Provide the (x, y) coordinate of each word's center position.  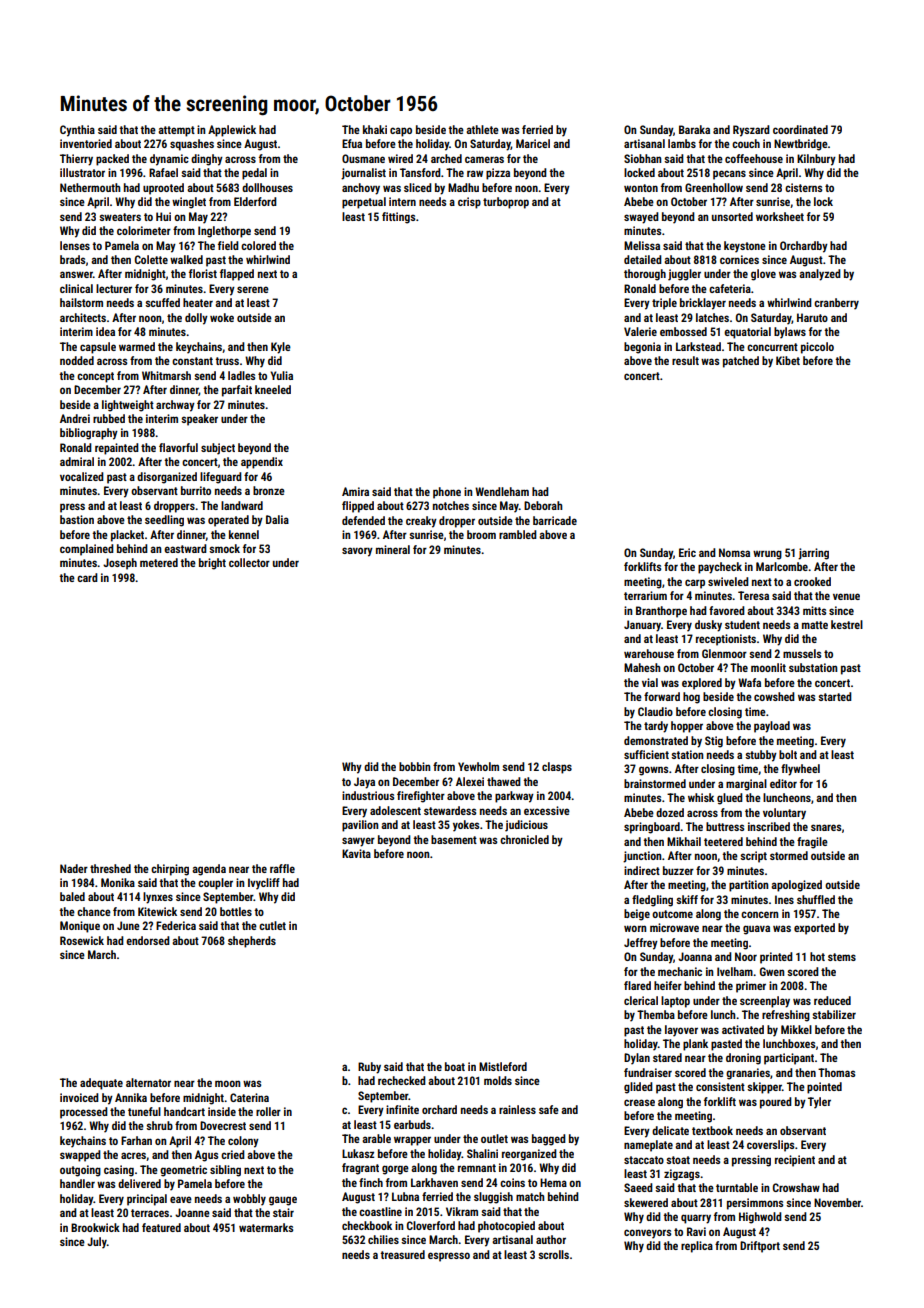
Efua (352, 143)
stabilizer (834, 1014)
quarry (696, 1219)
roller (268, 1111)
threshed (110, 868)
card (87, 577)
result (685, 360)
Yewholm (478, 766)
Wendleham (502, 491)
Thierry (76, 160)
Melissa (642, 245)
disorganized (167, 478)
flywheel (800, 770)
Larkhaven (434, 1182)
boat (455, 1066)
